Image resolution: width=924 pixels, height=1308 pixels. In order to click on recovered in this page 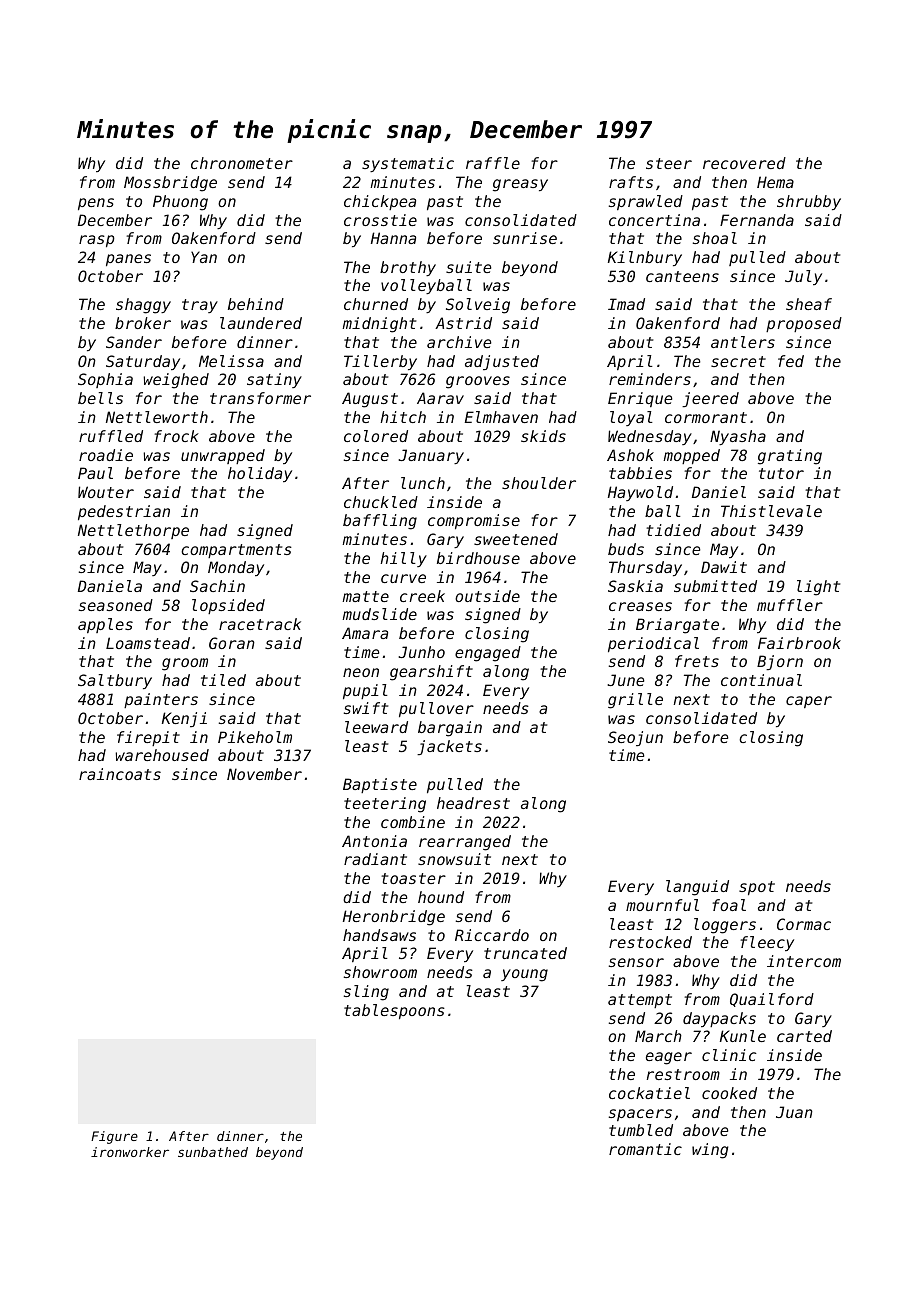, I will do `click(744, 163)`.
